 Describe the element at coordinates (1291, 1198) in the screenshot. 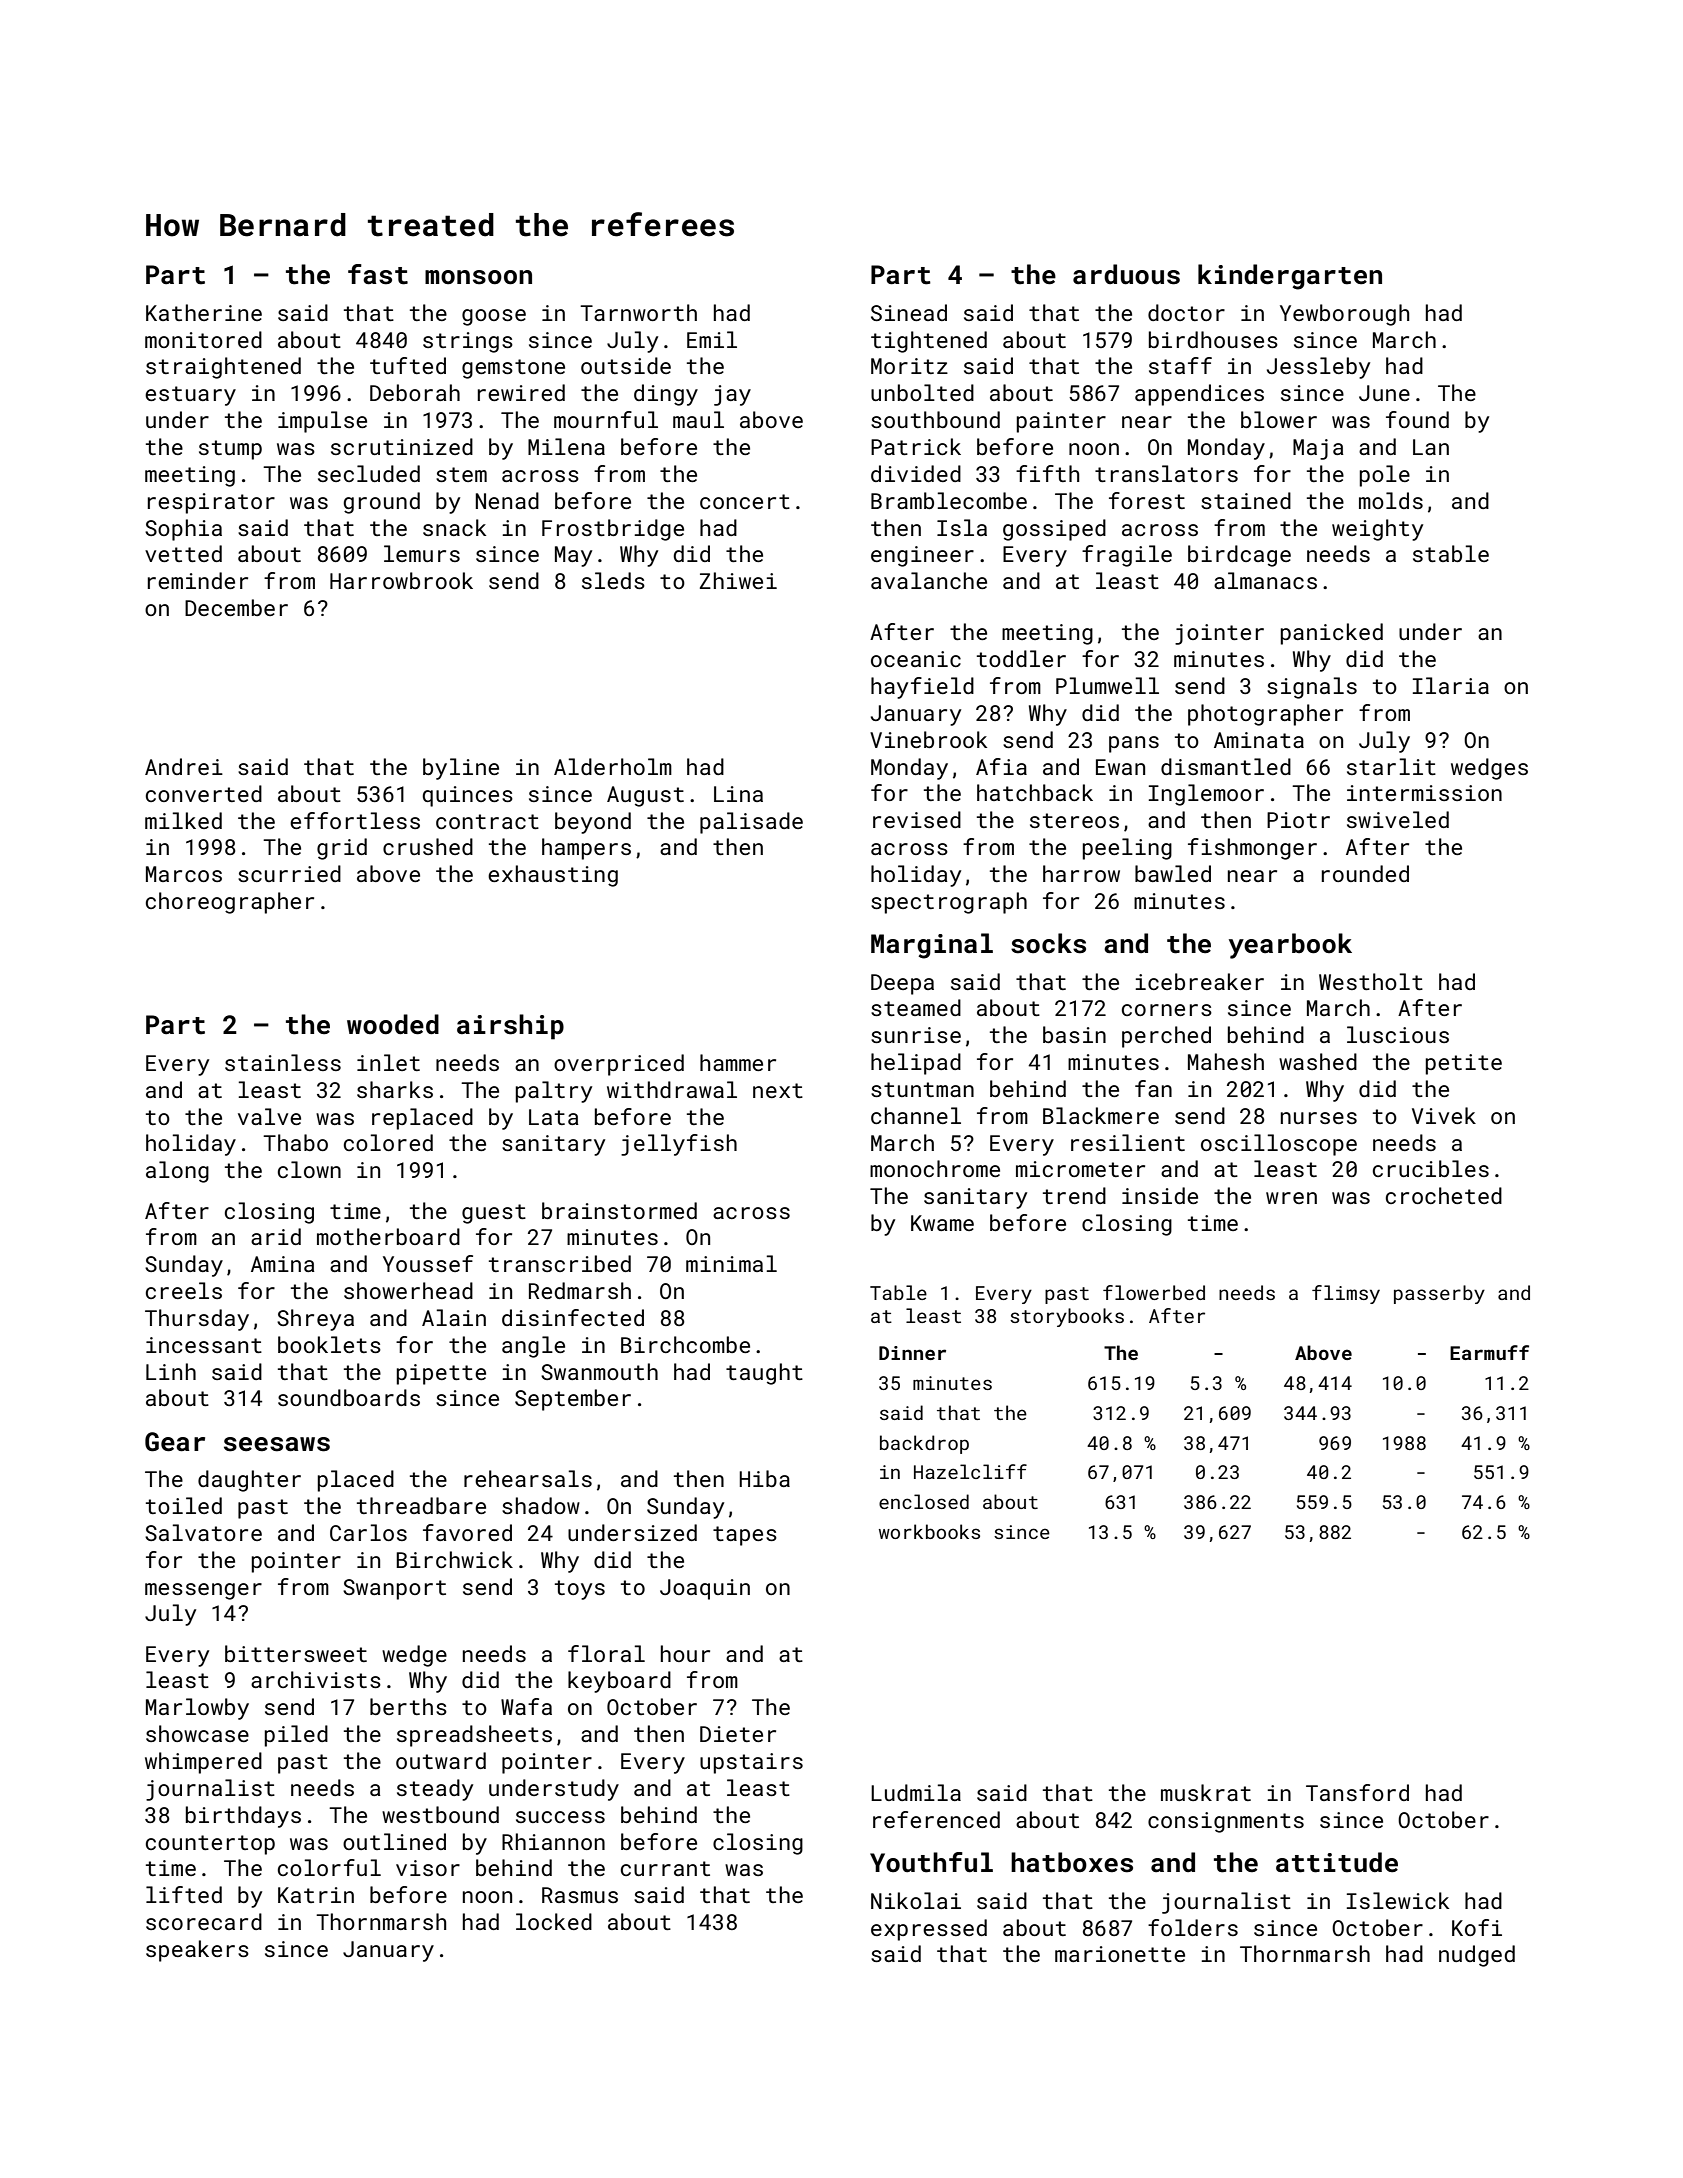

I see `wren` at that location.
